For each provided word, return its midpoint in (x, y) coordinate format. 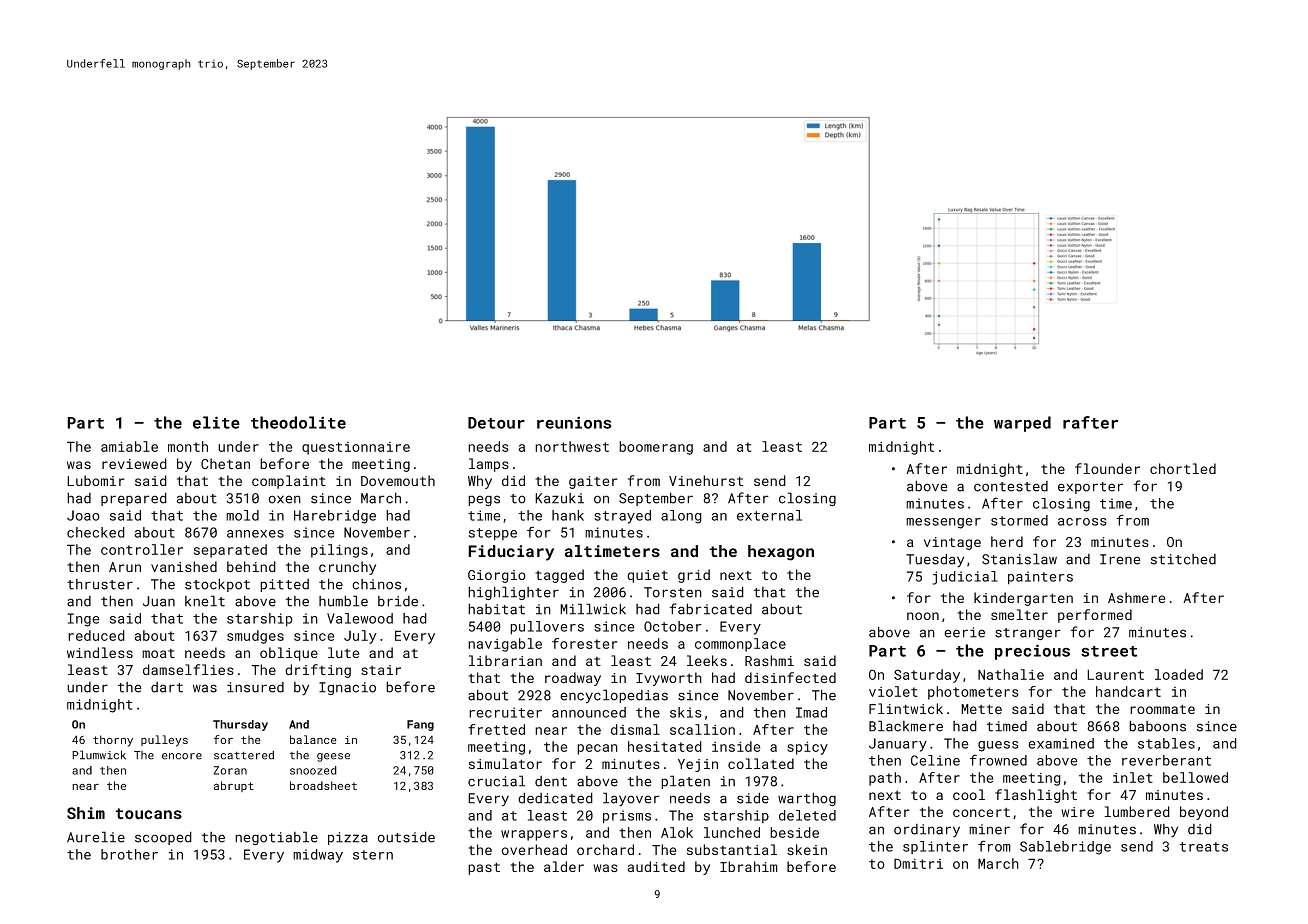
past (484, 868)
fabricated (711, 609)
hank (568, 515)
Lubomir (96, 480)
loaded (1179, 674)
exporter (1090, 488)
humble (343, 601)
